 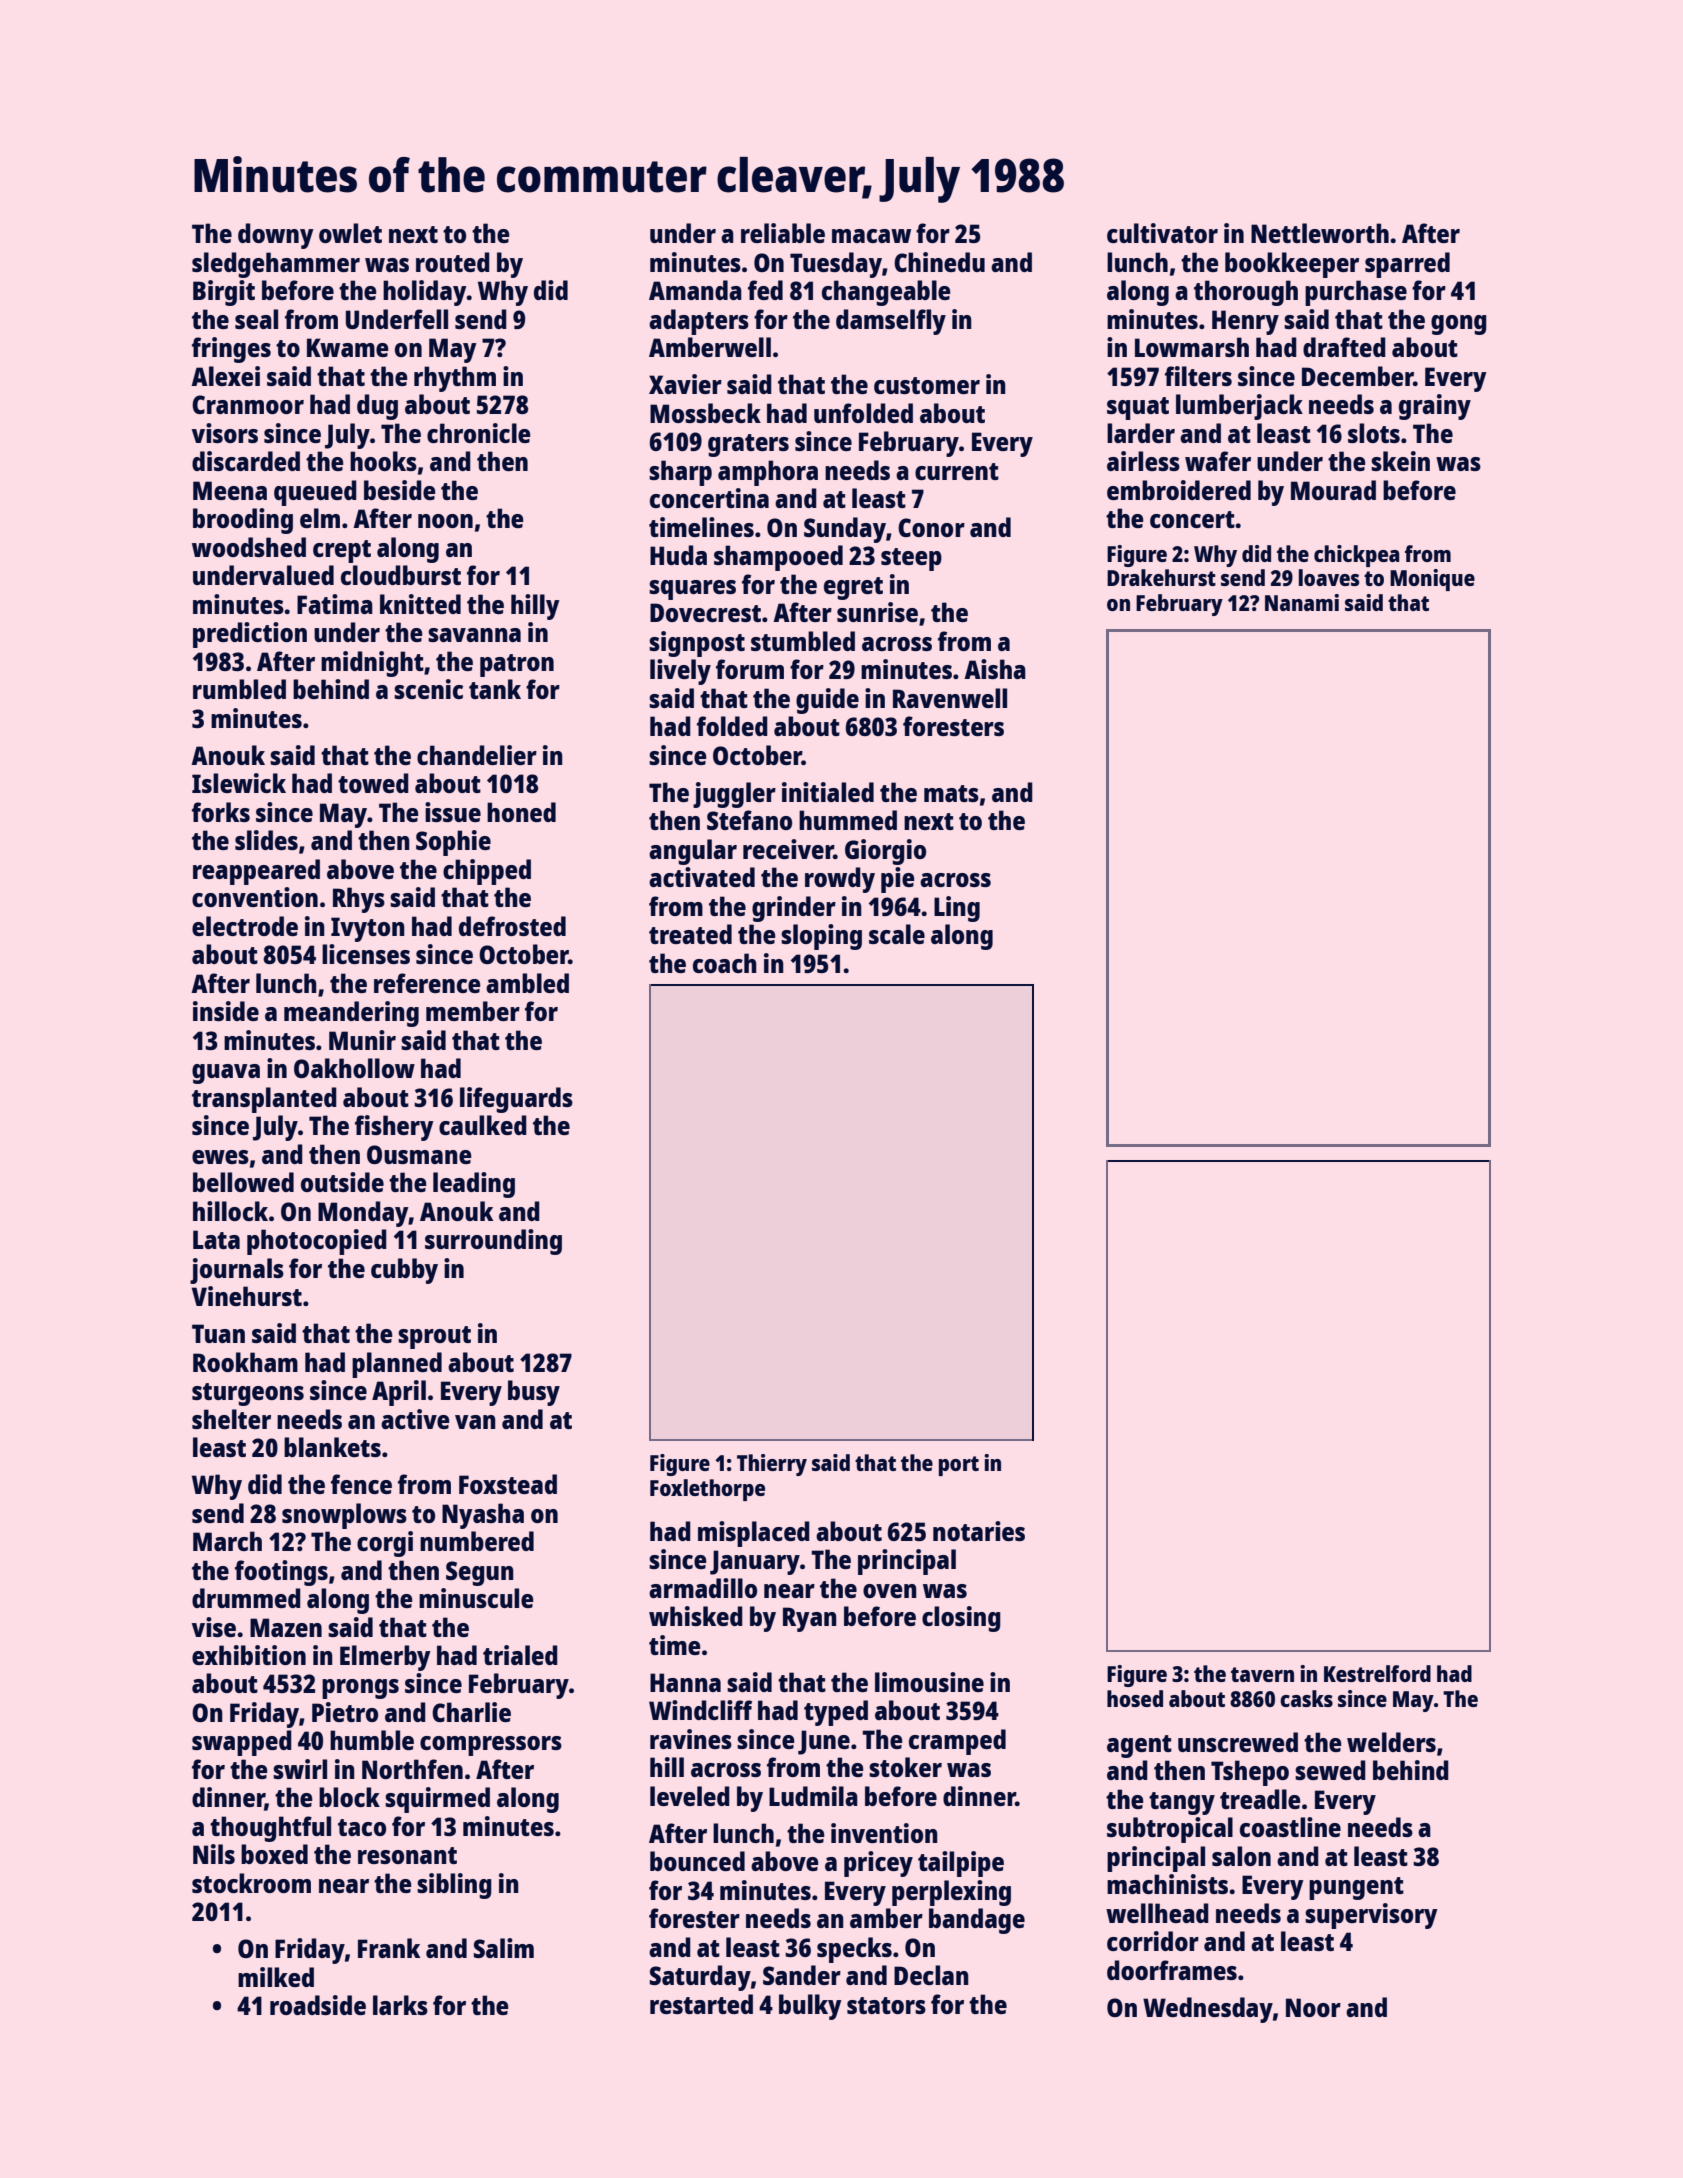 What do you see at coordinates (1162, 233) in the image?
I see `cultivator` at bounding box center [1162, 233].
